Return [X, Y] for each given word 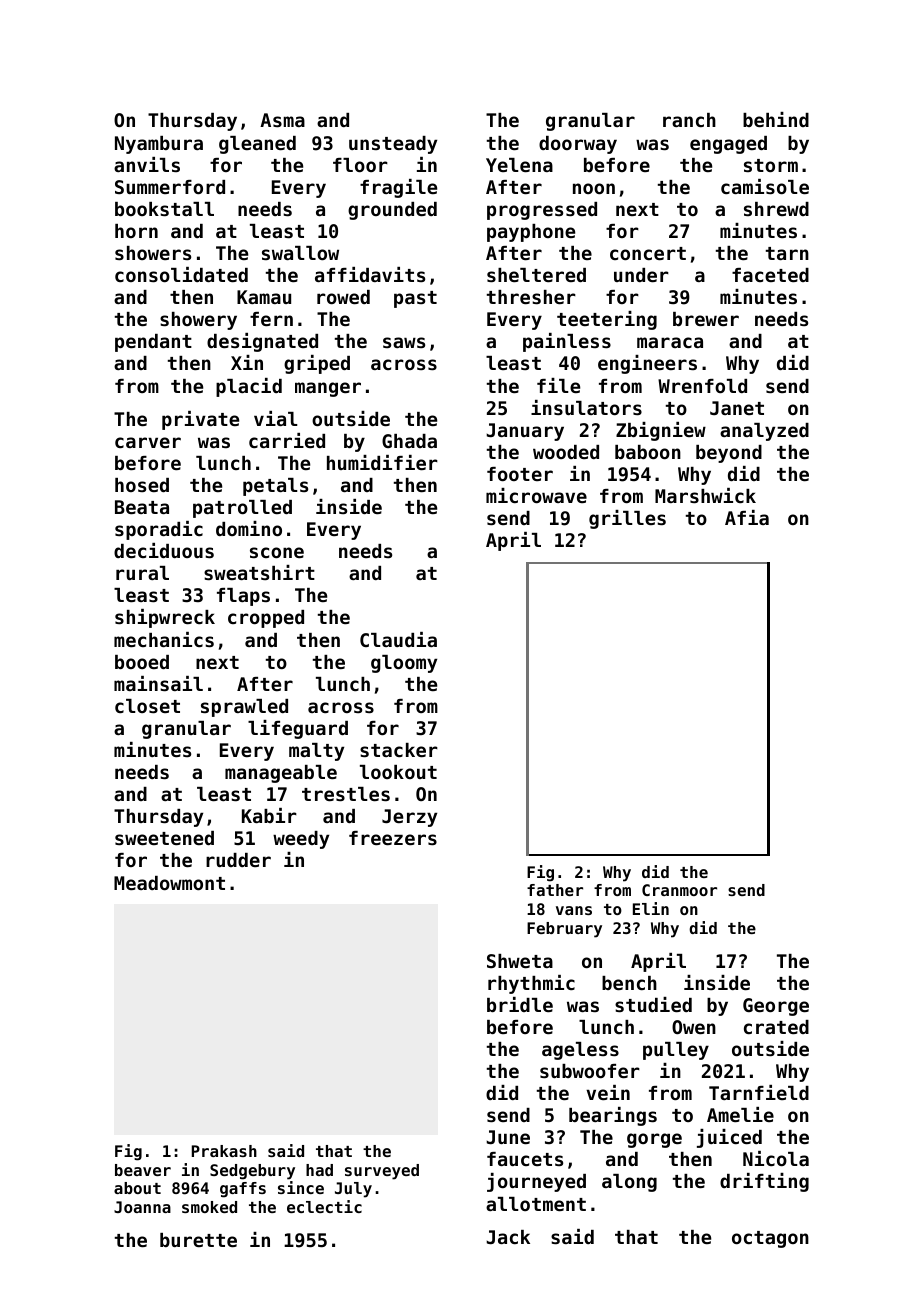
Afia [747, 517]
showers [153, 253]
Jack [508, 1237]
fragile [398, 188]
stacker [399, 750]
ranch [689, 120]
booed [142, 662]
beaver [143, 1170]
